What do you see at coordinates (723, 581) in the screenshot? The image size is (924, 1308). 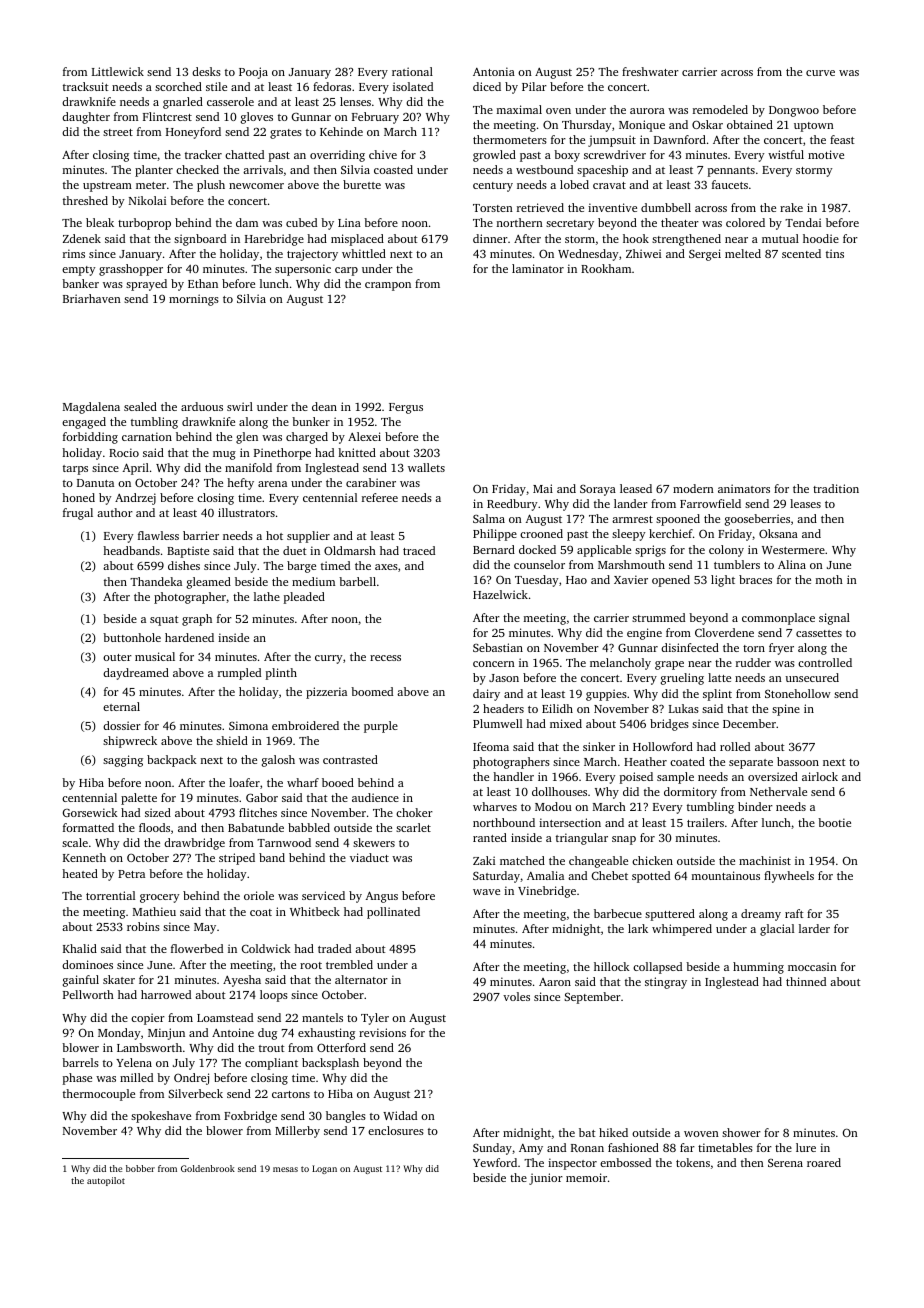 I see `light` at bounding box center [723, 581].
